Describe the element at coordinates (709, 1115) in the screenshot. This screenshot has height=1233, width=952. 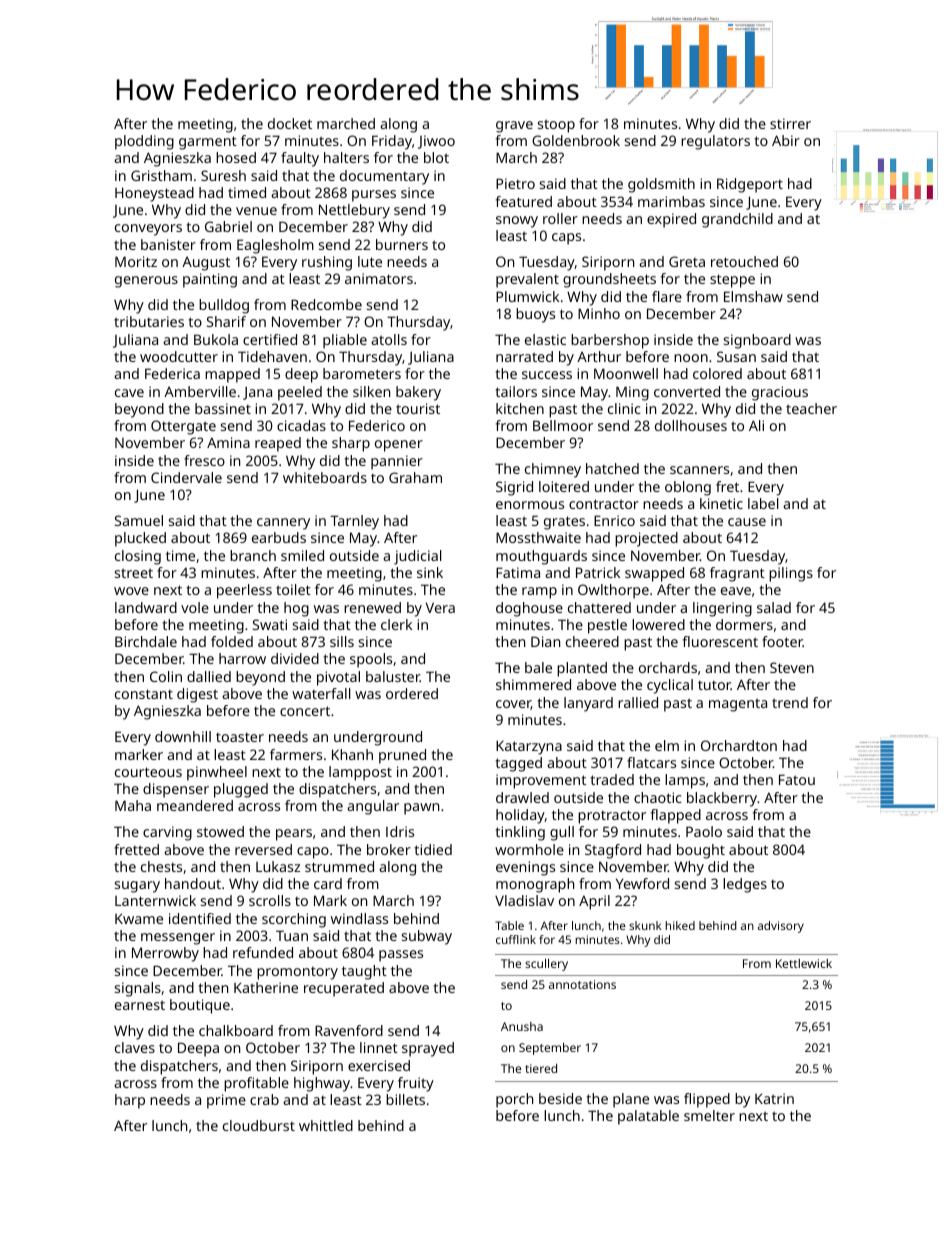
I see `smelter` at that location.
